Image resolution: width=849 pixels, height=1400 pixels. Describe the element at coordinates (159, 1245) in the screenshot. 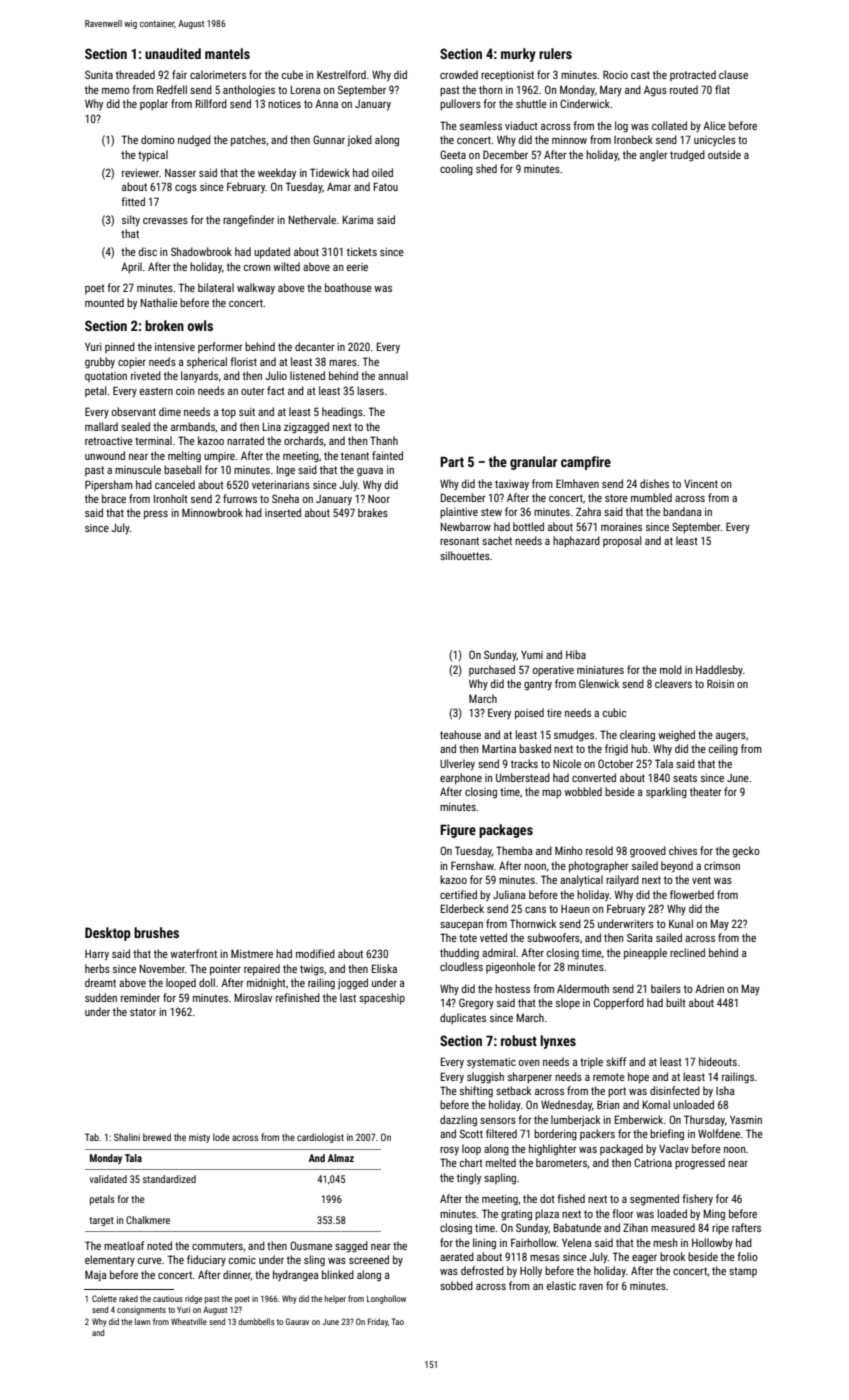

I see `noted` at that location.
